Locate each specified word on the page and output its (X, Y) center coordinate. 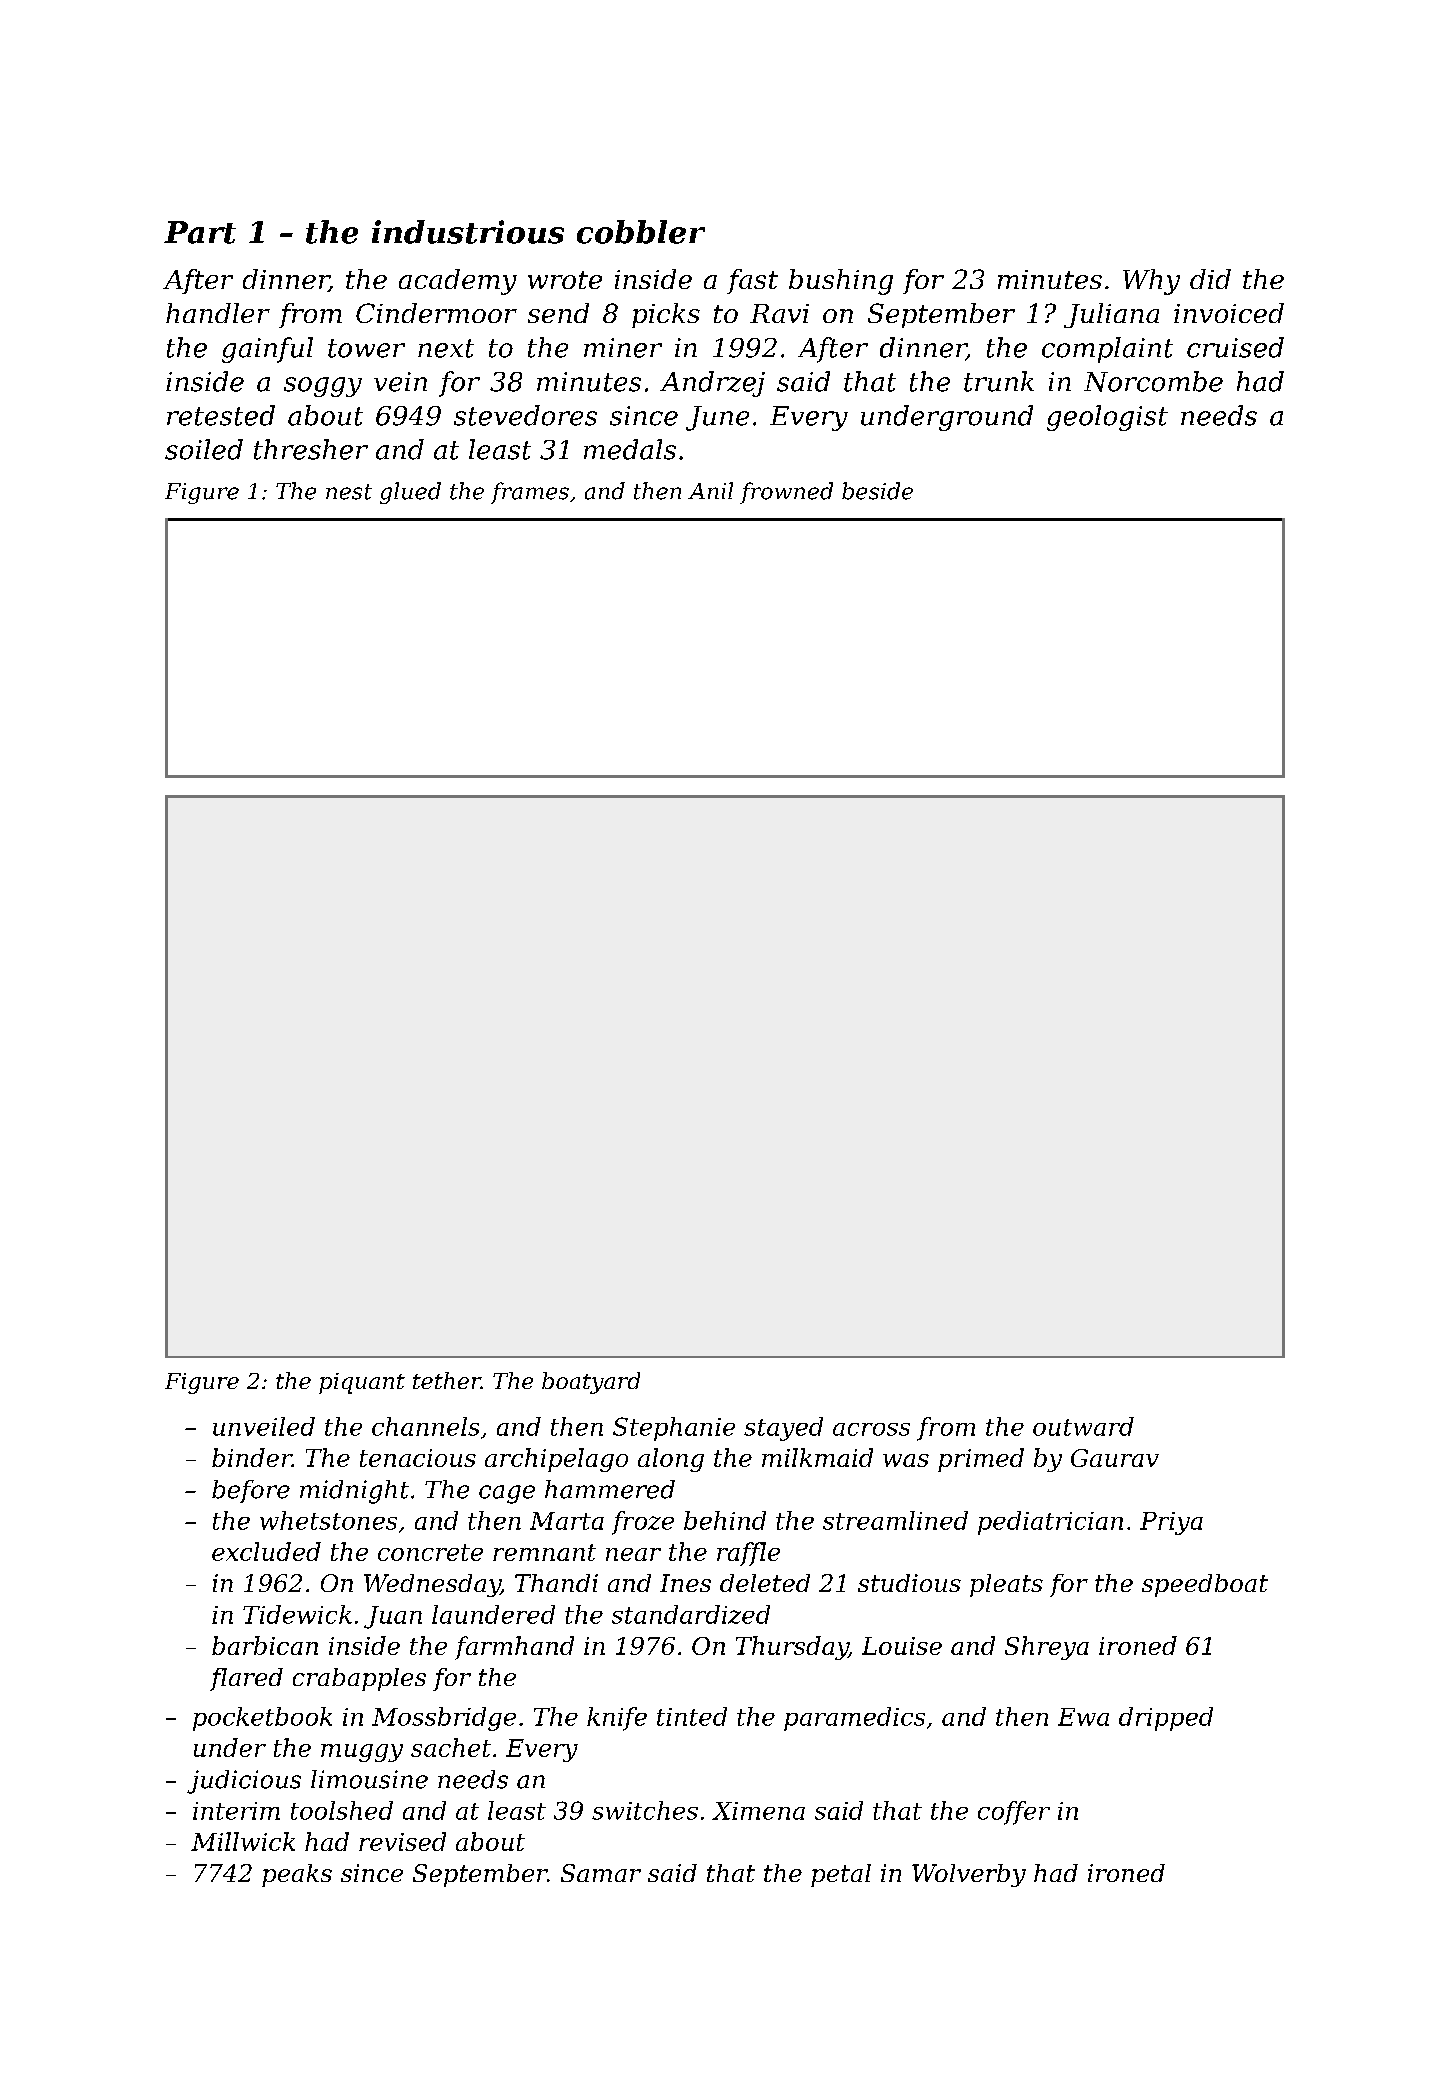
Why (1151, 282)
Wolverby (969, 1875)
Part (200, 232)
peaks (297, 1875)
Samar (601, 1873)
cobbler (641, 232)
